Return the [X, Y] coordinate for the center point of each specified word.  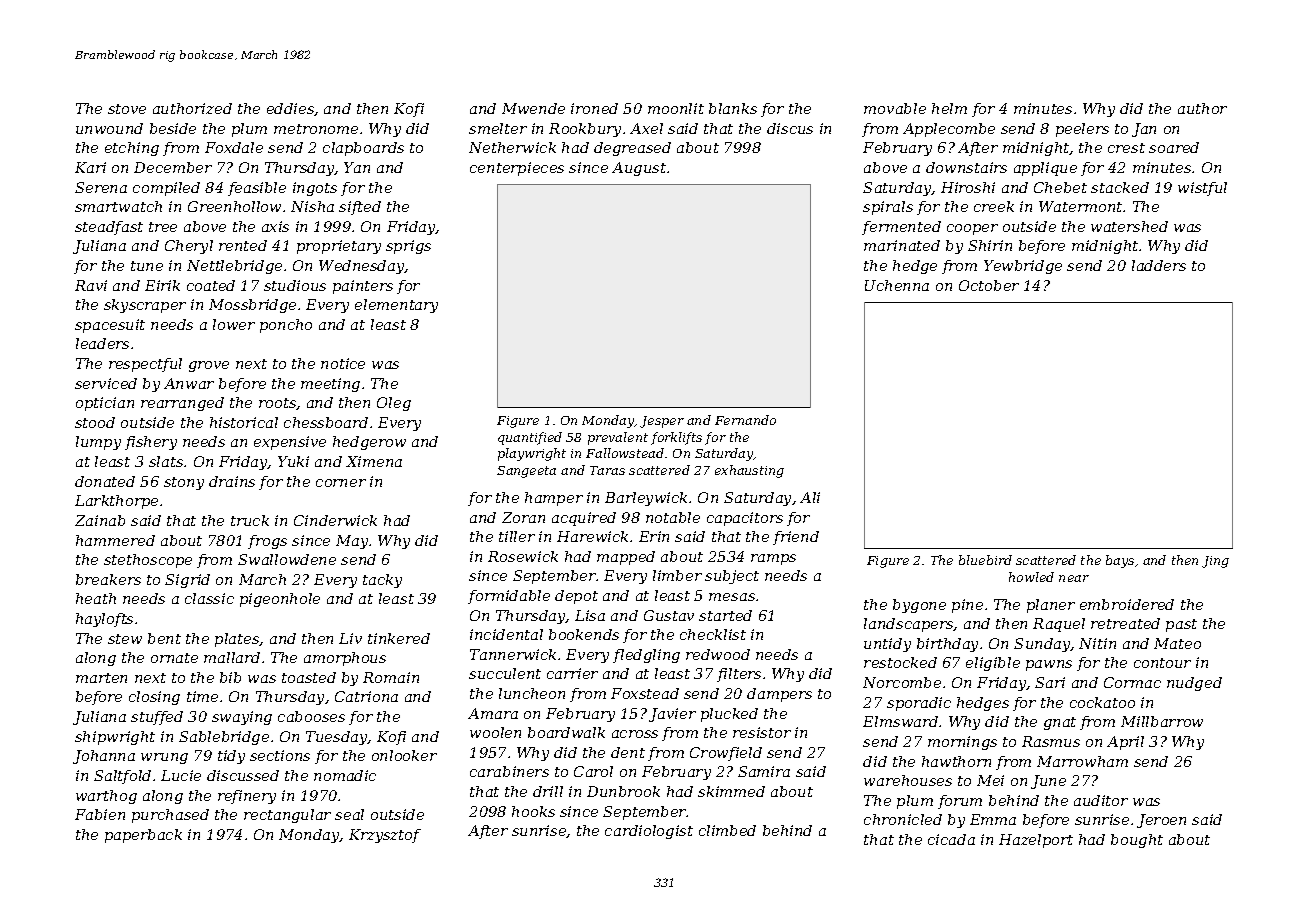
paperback [143, 836]
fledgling [646, 656]
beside [173, 128]
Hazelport [1036, 841]
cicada [951, 839]
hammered [115, 540]
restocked [900, 662]
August [639, 169]
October [989, 285]
